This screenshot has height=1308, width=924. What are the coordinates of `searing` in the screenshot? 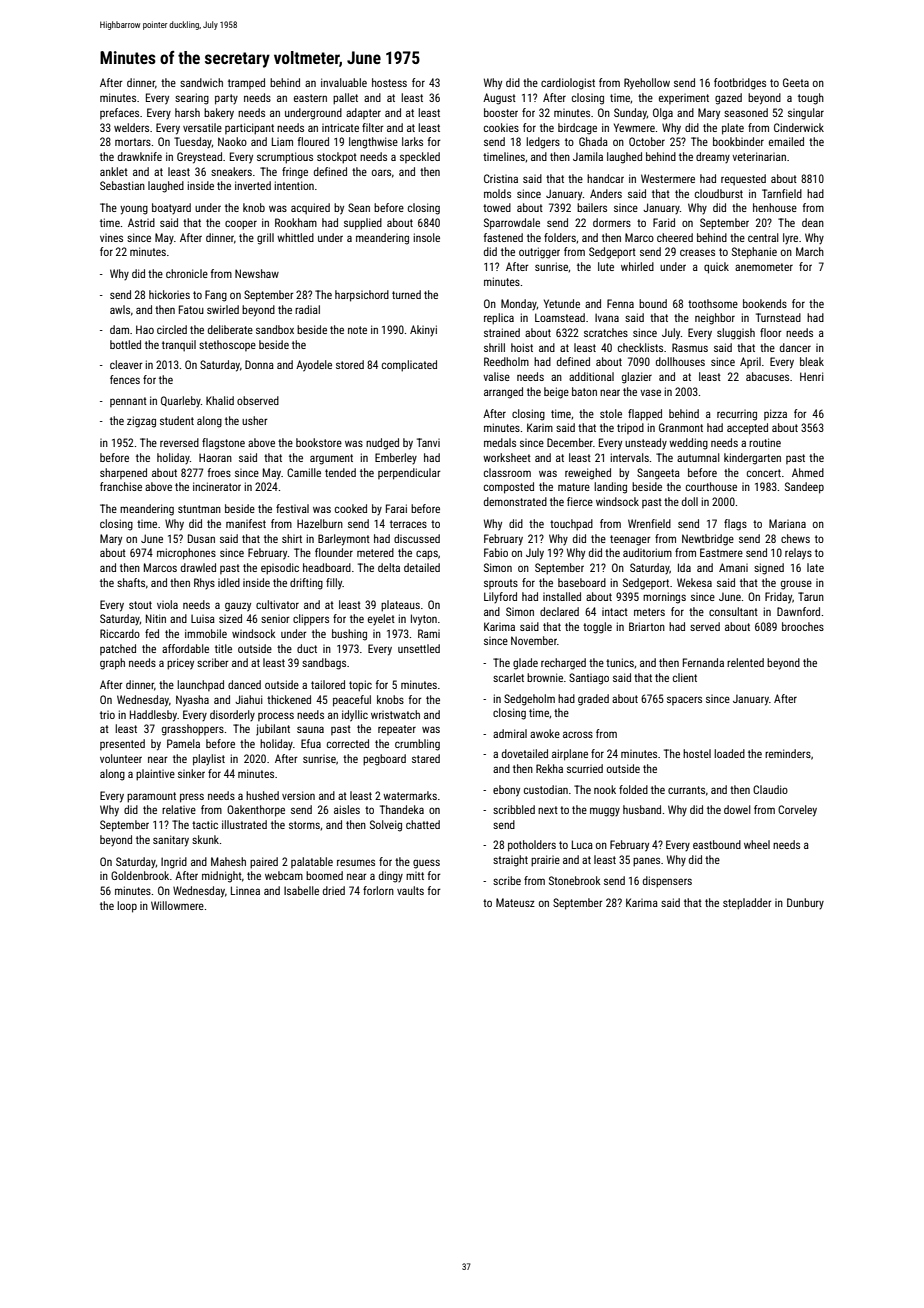 It's located at (192, 99).
